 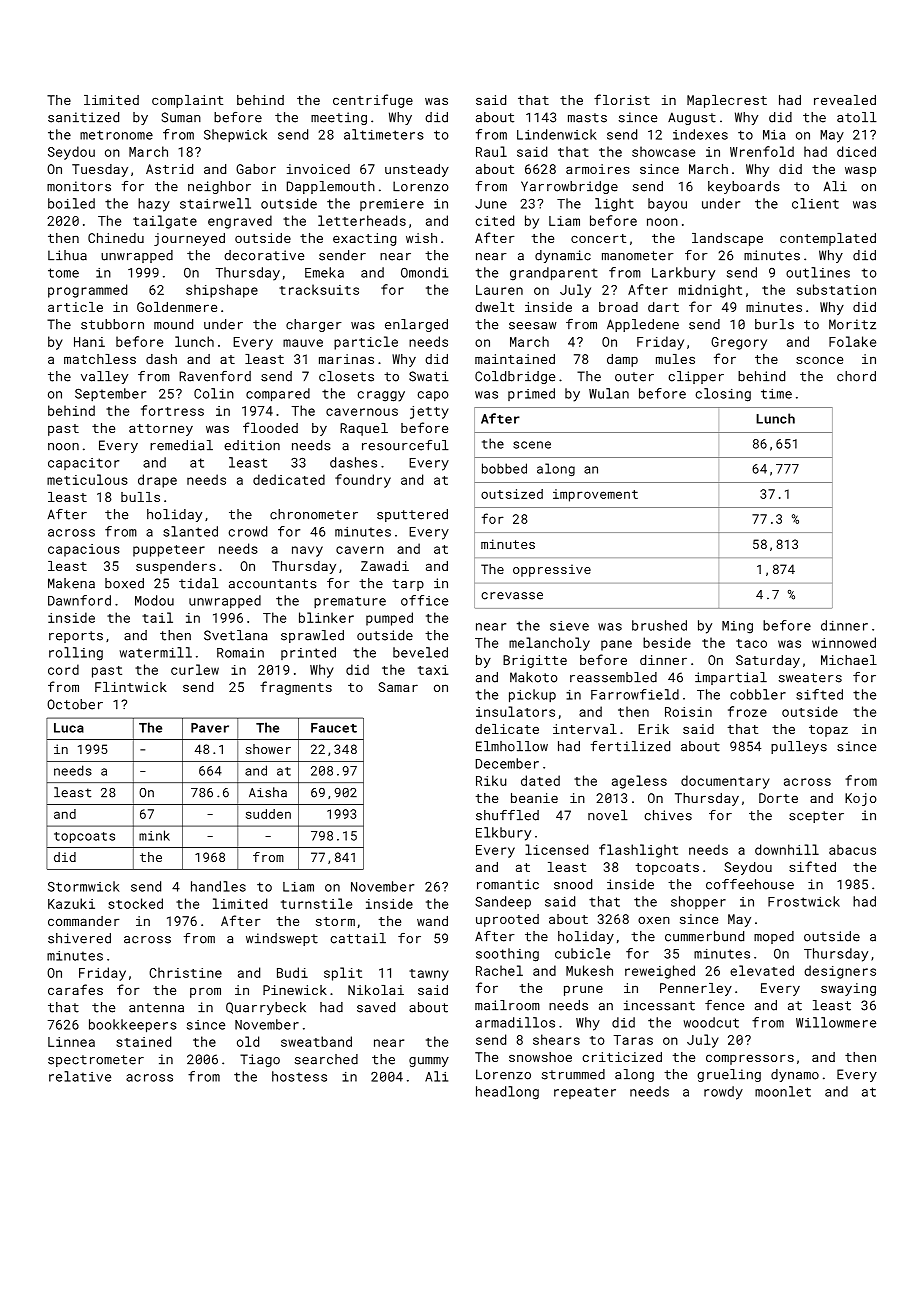 I want to click on Rachel, so click(x=499, y=970).
